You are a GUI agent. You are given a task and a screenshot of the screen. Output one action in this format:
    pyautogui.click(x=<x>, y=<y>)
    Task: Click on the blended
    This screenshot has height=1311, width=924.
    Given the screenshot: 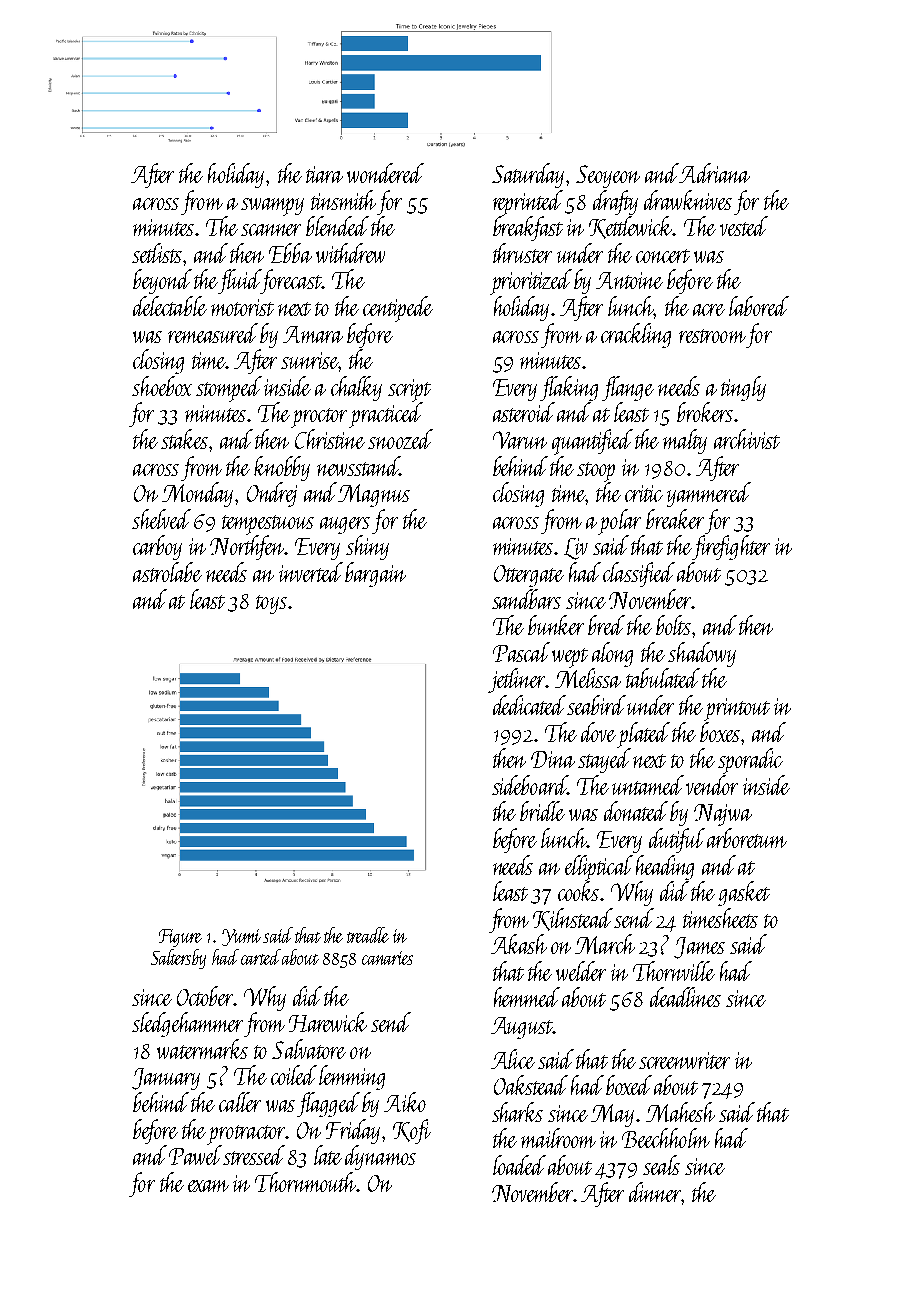 What is the action you would take?
    pyautogui.click(x=337, y=226)
